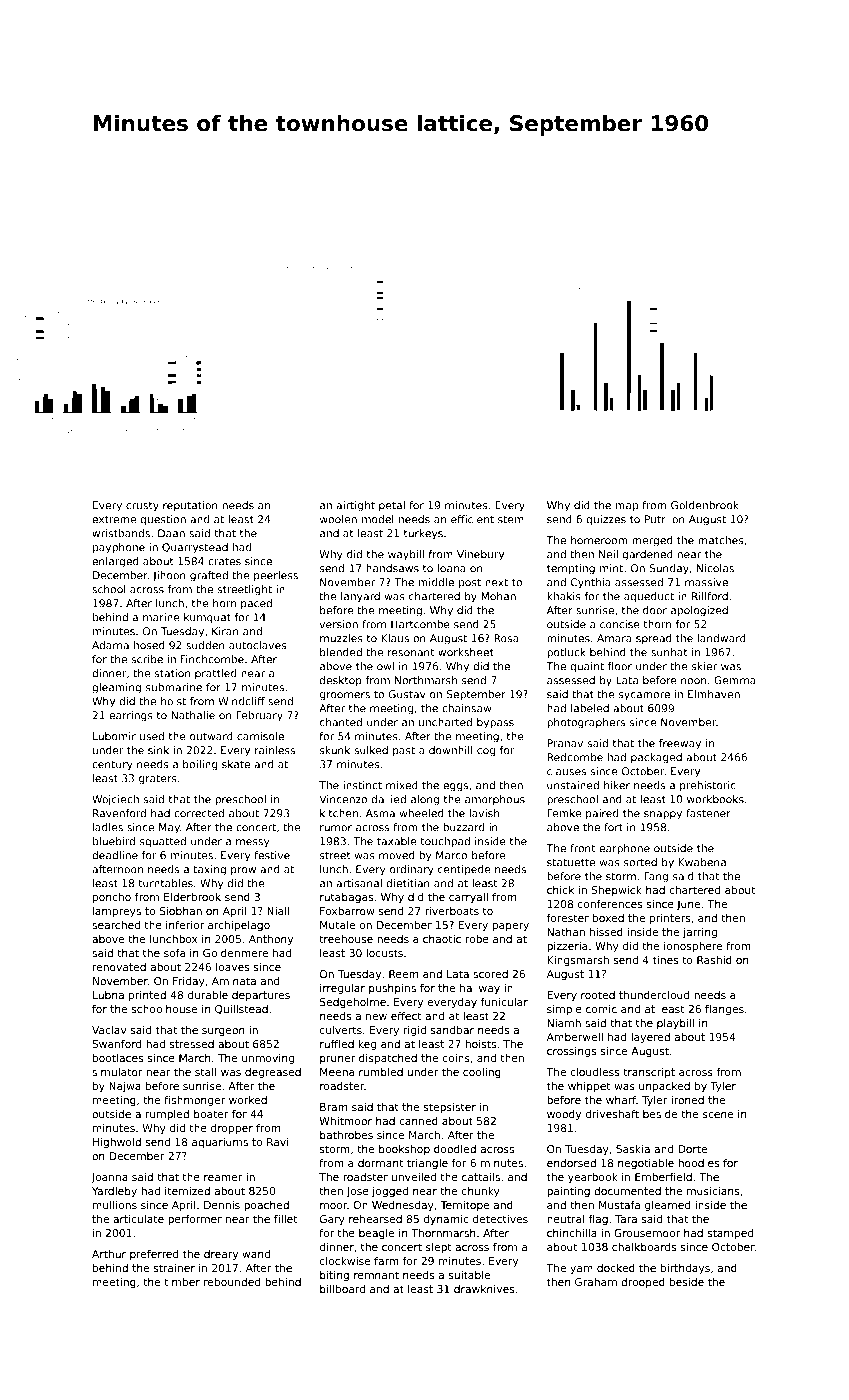 Image resolution: width=849 pixels, height=1400 pixels. What do you see at coordinates (392, 506) in the screenshot?
I see `petal` at bounding box center [392, 506].
